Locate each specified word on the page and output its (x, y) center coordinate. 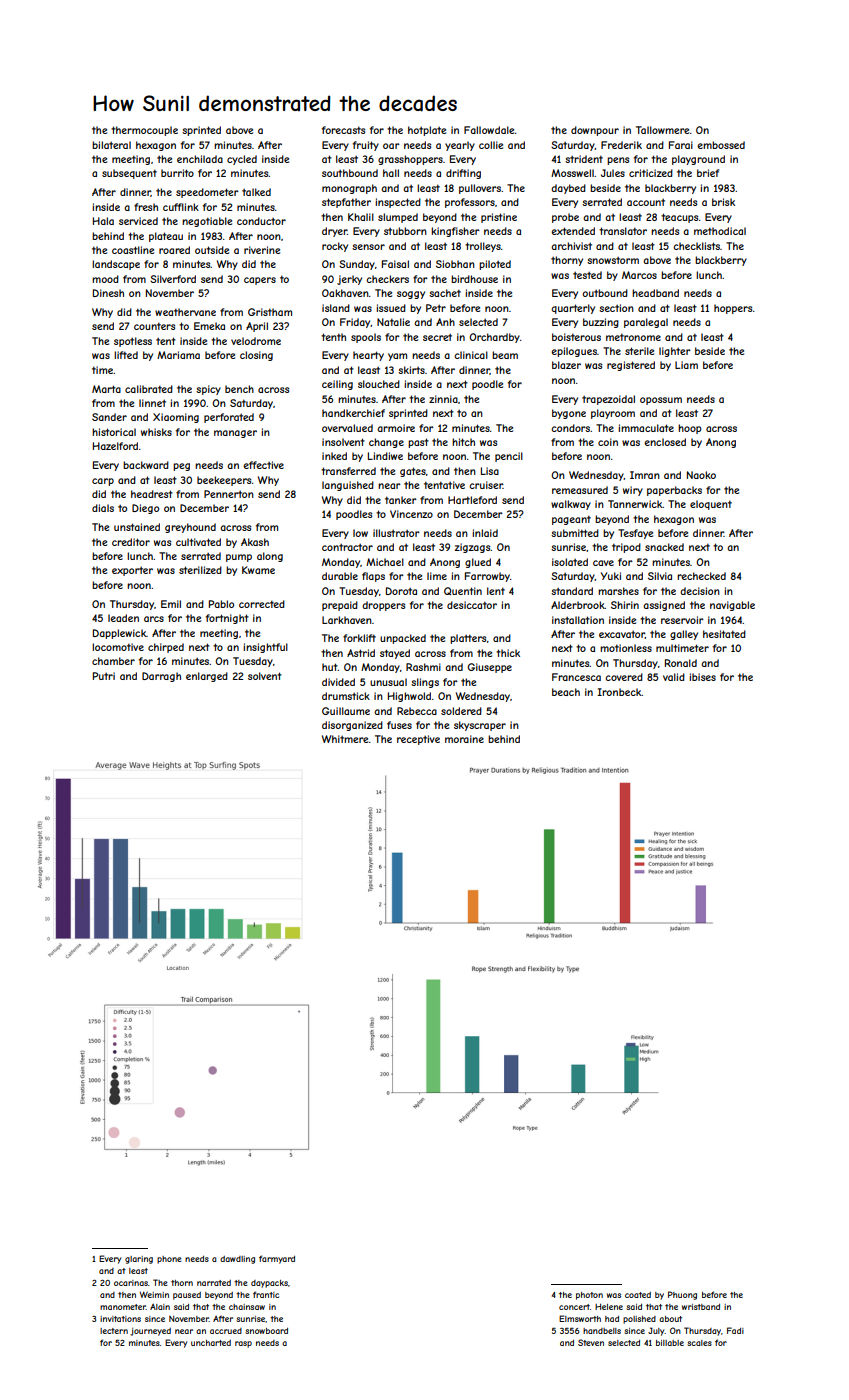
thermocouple (144, 131)
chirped (166, 648)
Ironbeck (619, 692)
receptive (418, 740)
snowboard (266, 1331)
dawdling (237, 1260)
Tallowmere (662, 130)
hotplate (427, 131)
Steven (591, 1342)
